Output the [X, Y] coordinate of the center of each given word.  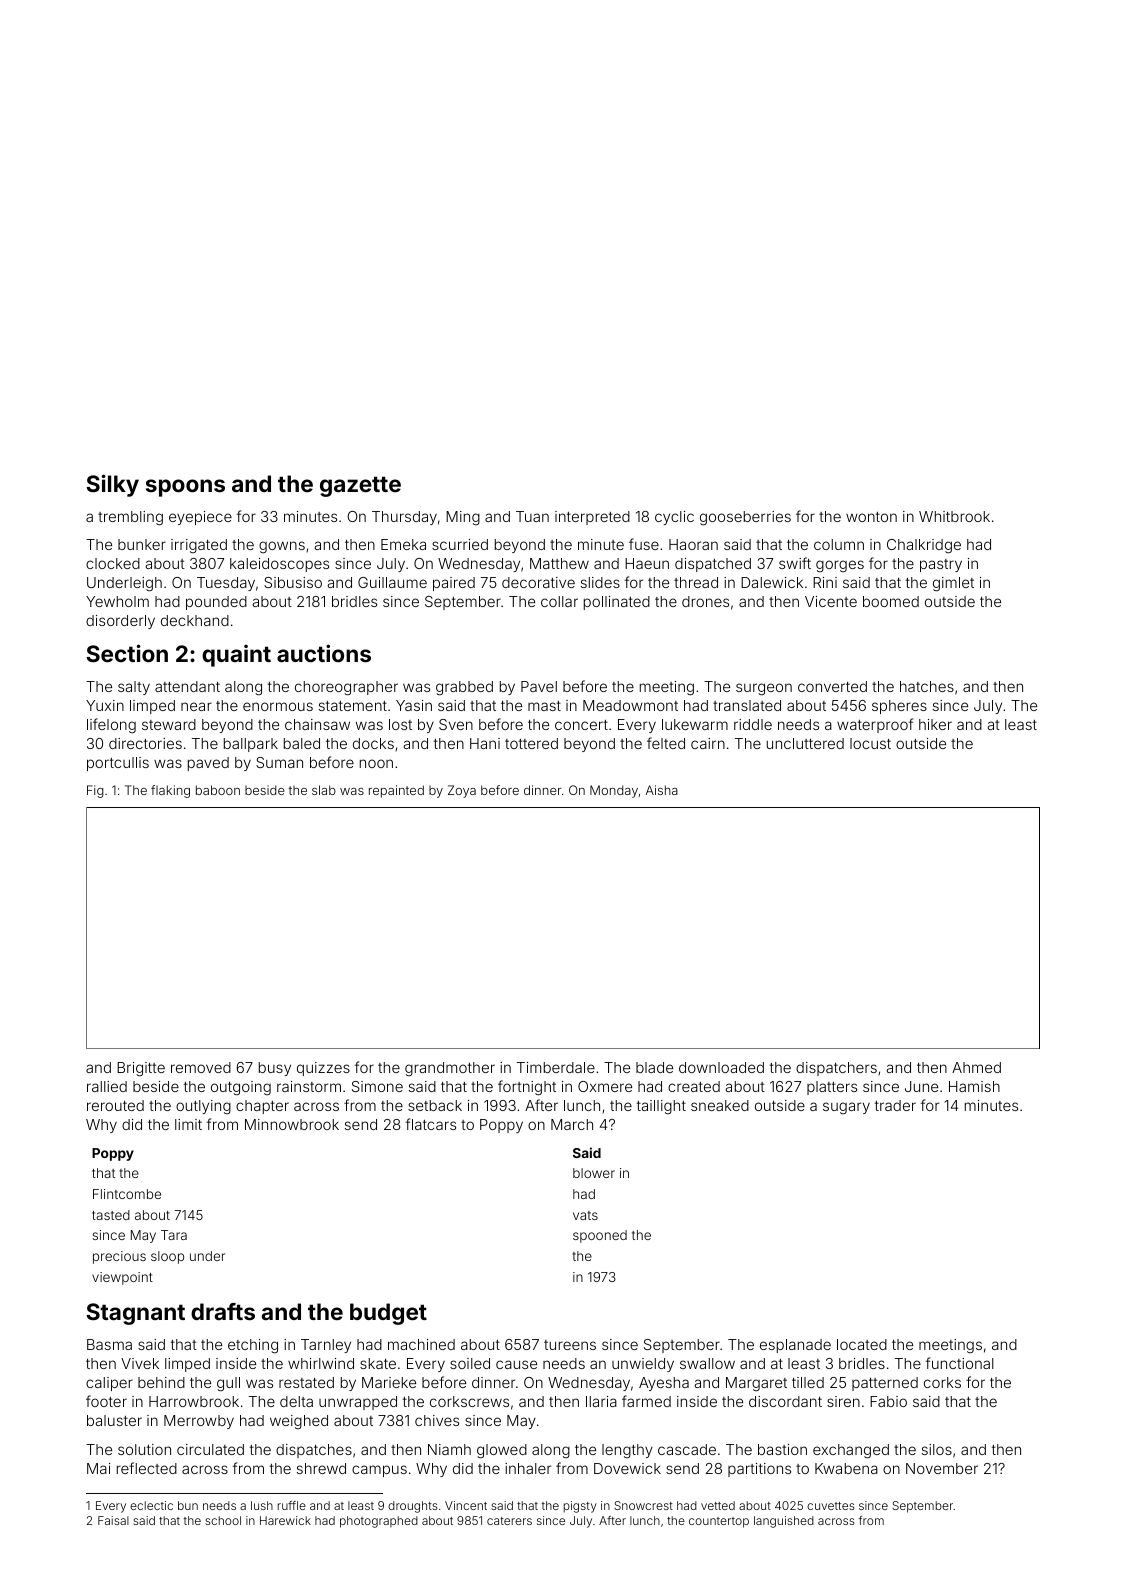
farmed [646, 1401]
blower [594, 1173]
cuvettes [831, 1506]
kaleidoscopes [279, 565]
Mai [98, 1468]
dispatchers [836, 1069]
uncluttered [805, 743]
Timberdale [556, 1067]
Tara [174, 1235]
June [921, 1086]
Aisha [662, 790]
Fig [95, 791]
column [839, 544]
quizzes [323, 1069]
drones [705, 601]
